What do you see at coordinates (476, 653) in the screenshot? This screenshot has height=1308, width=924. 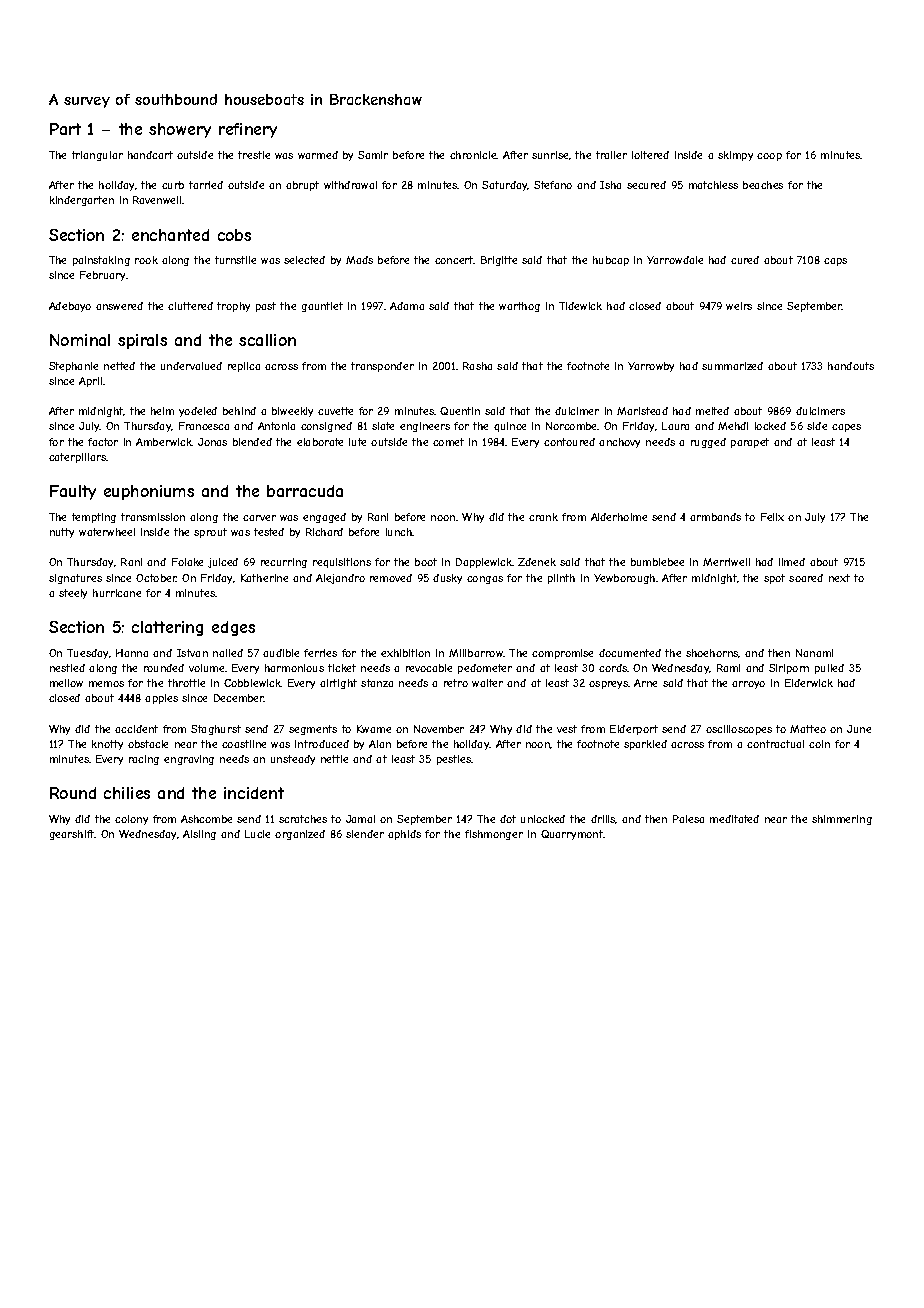 I see `Millbarrow` at bounding box center [476, 653].
